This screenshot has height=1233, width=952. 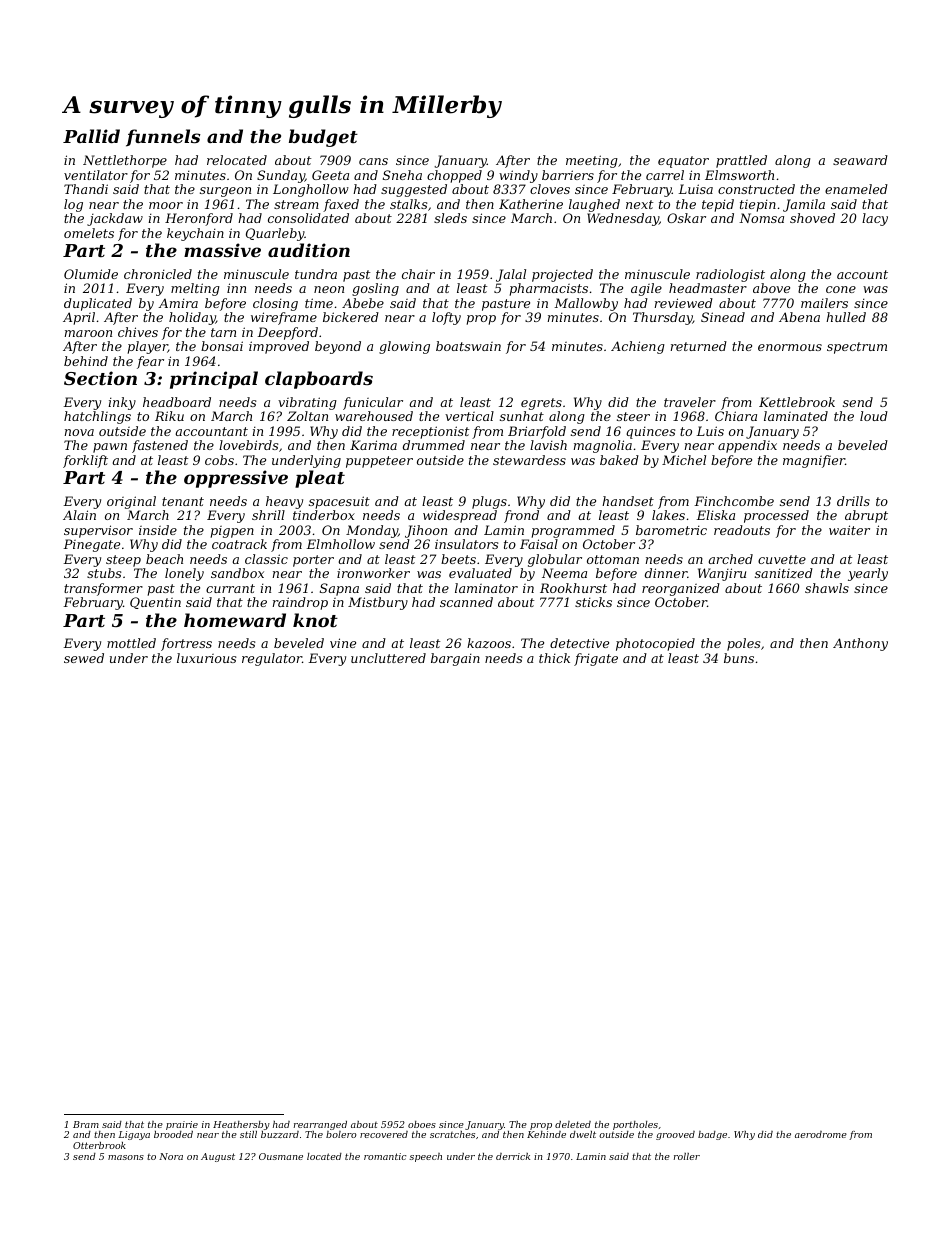 I want to click on funicular, so click(x=373, y=403).
